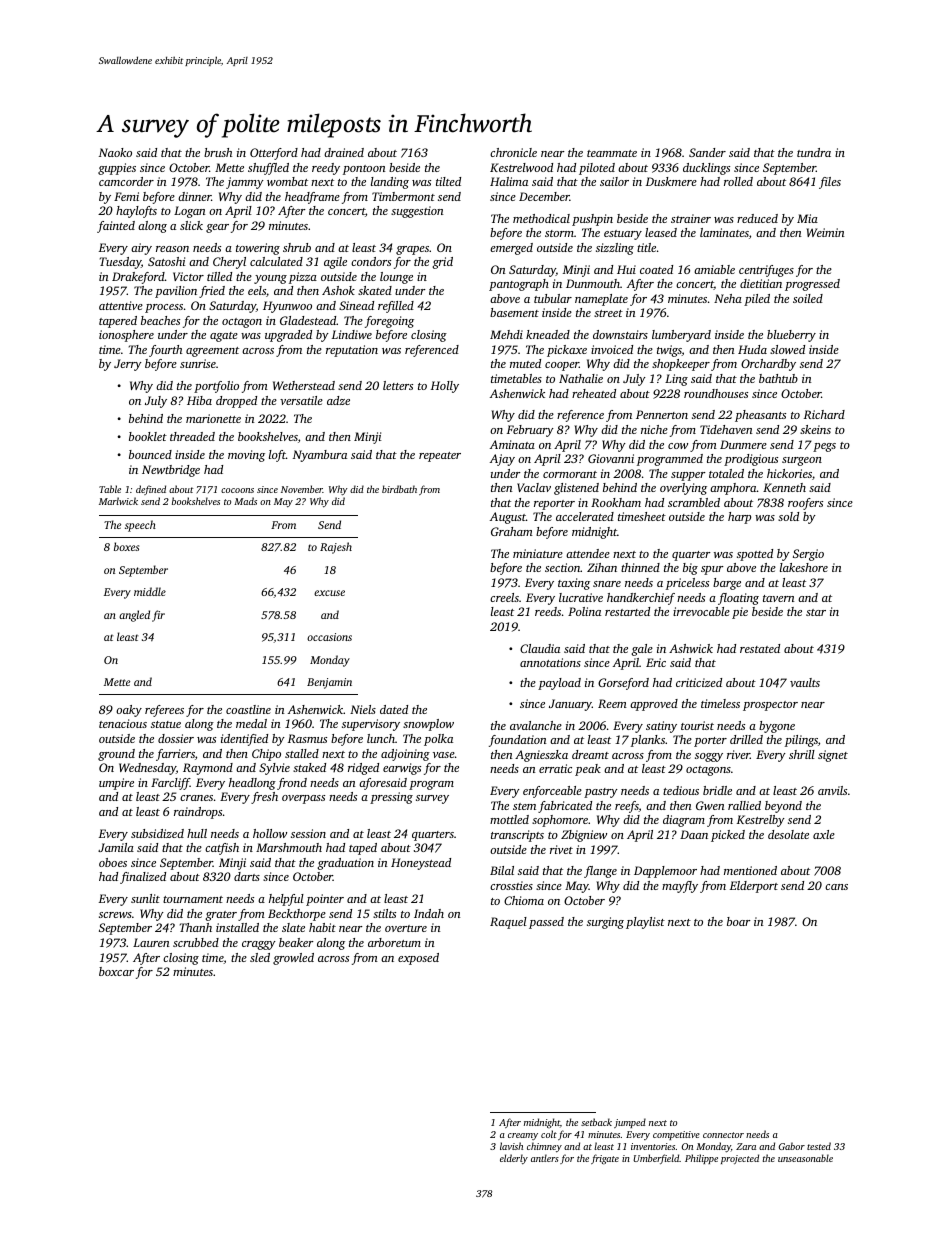  What do you see at coordinates (814, 152) in the screenshot?
I see `tundra` at bounding box center [814, 152].
